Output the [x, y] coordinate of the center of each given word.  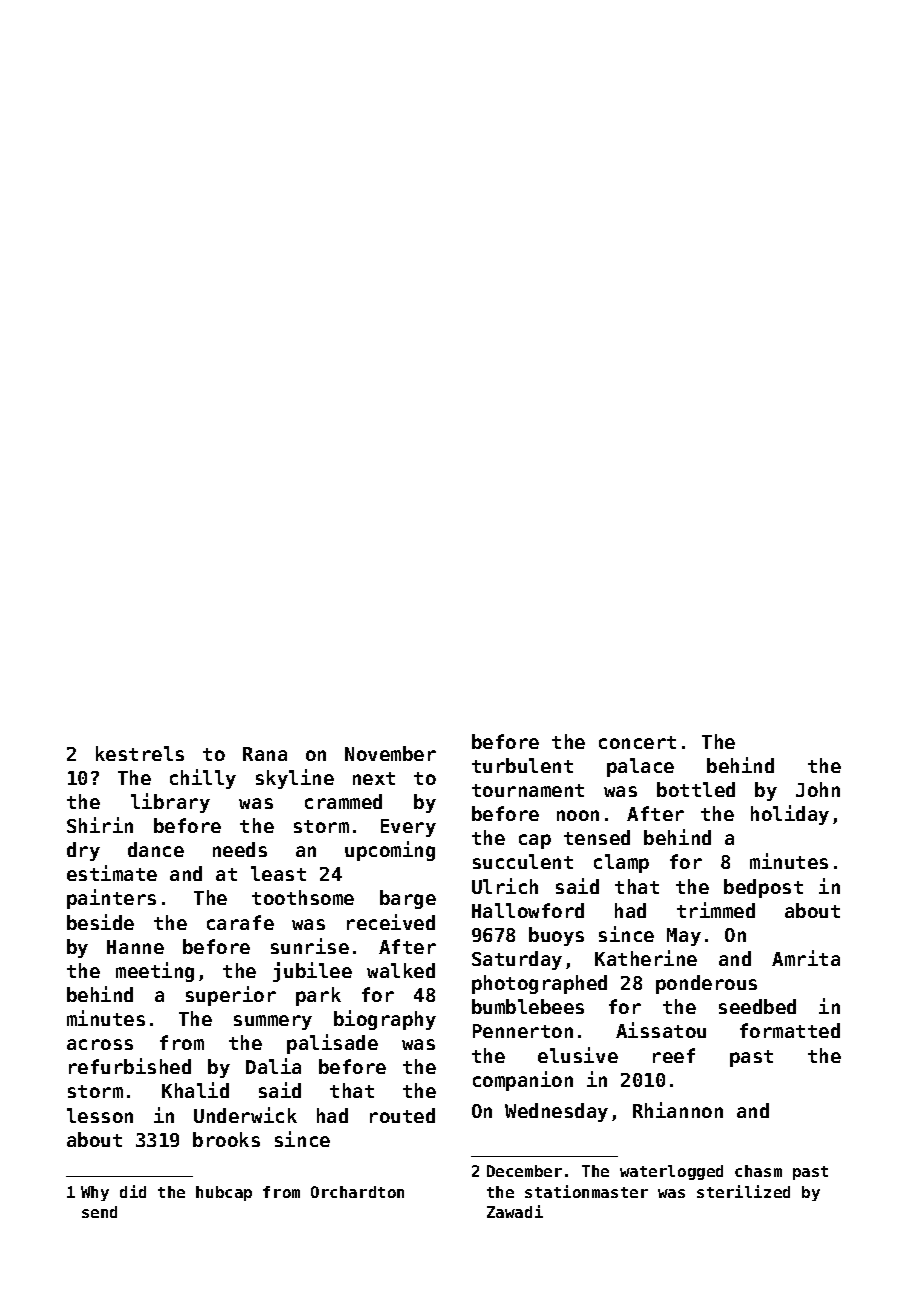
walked [401, 970]
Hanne [135, 947]
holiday [790, 815]
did [133, 1191]
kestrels [140, 753]
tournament [528, 790]
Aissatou [661, 1030]
